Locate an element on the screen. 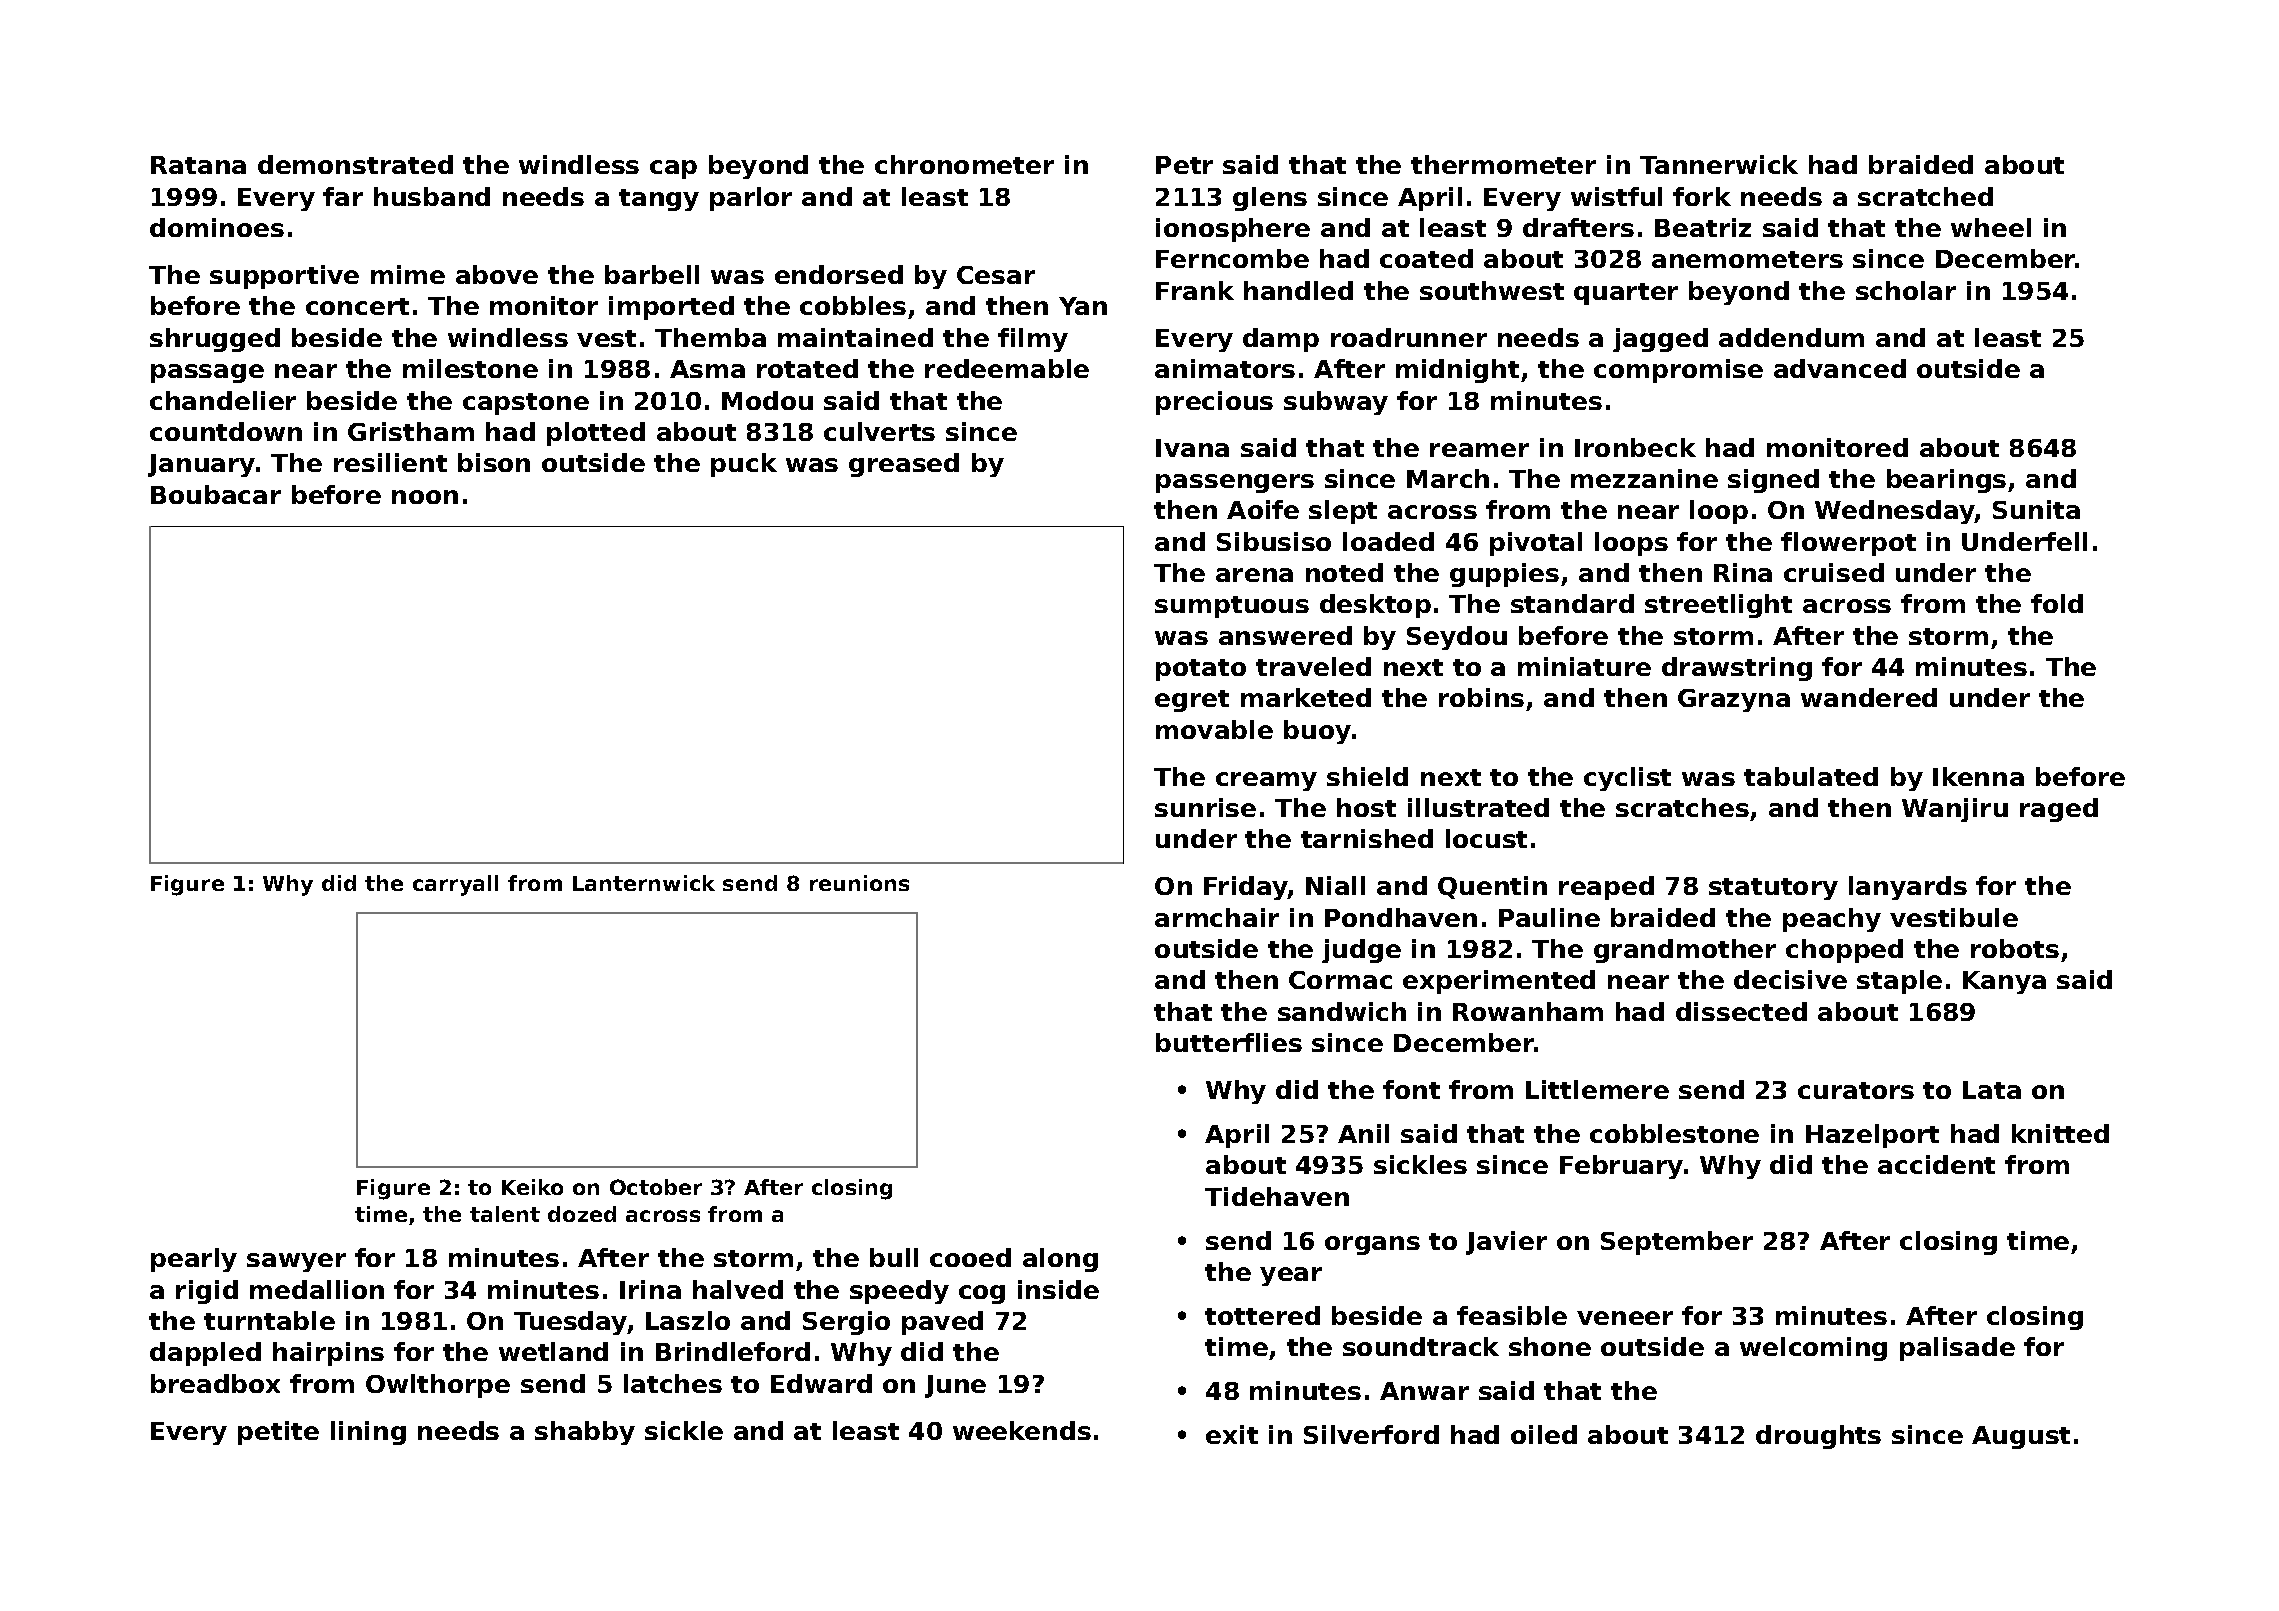 Image resolution: width=2279 pixels, height=1611 pixels. shabby is located at coordinates (585, 1433).
